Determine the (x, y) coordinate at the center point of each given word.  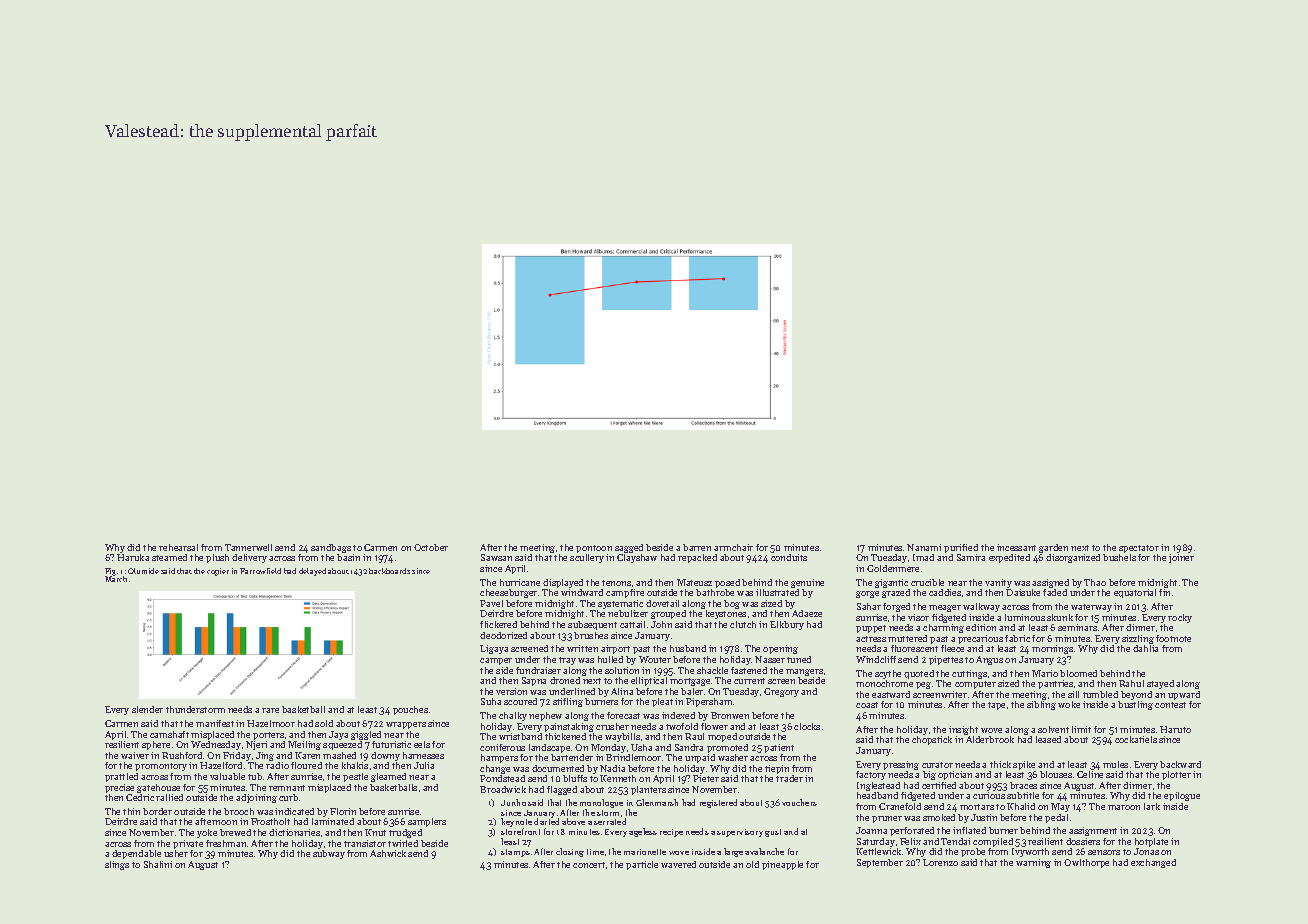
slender (147, 709)
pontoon (594, 549)
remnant (287, 788)
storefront (520, 831)
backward (1180, 764)
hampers (499, 758)
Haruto (1175, 729)
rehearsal (178, 547)
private (188, 844)
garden (1053, 548)
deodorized (503, 635)
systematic (620, 604)
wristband (520, 736)
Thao (1095, 582)
